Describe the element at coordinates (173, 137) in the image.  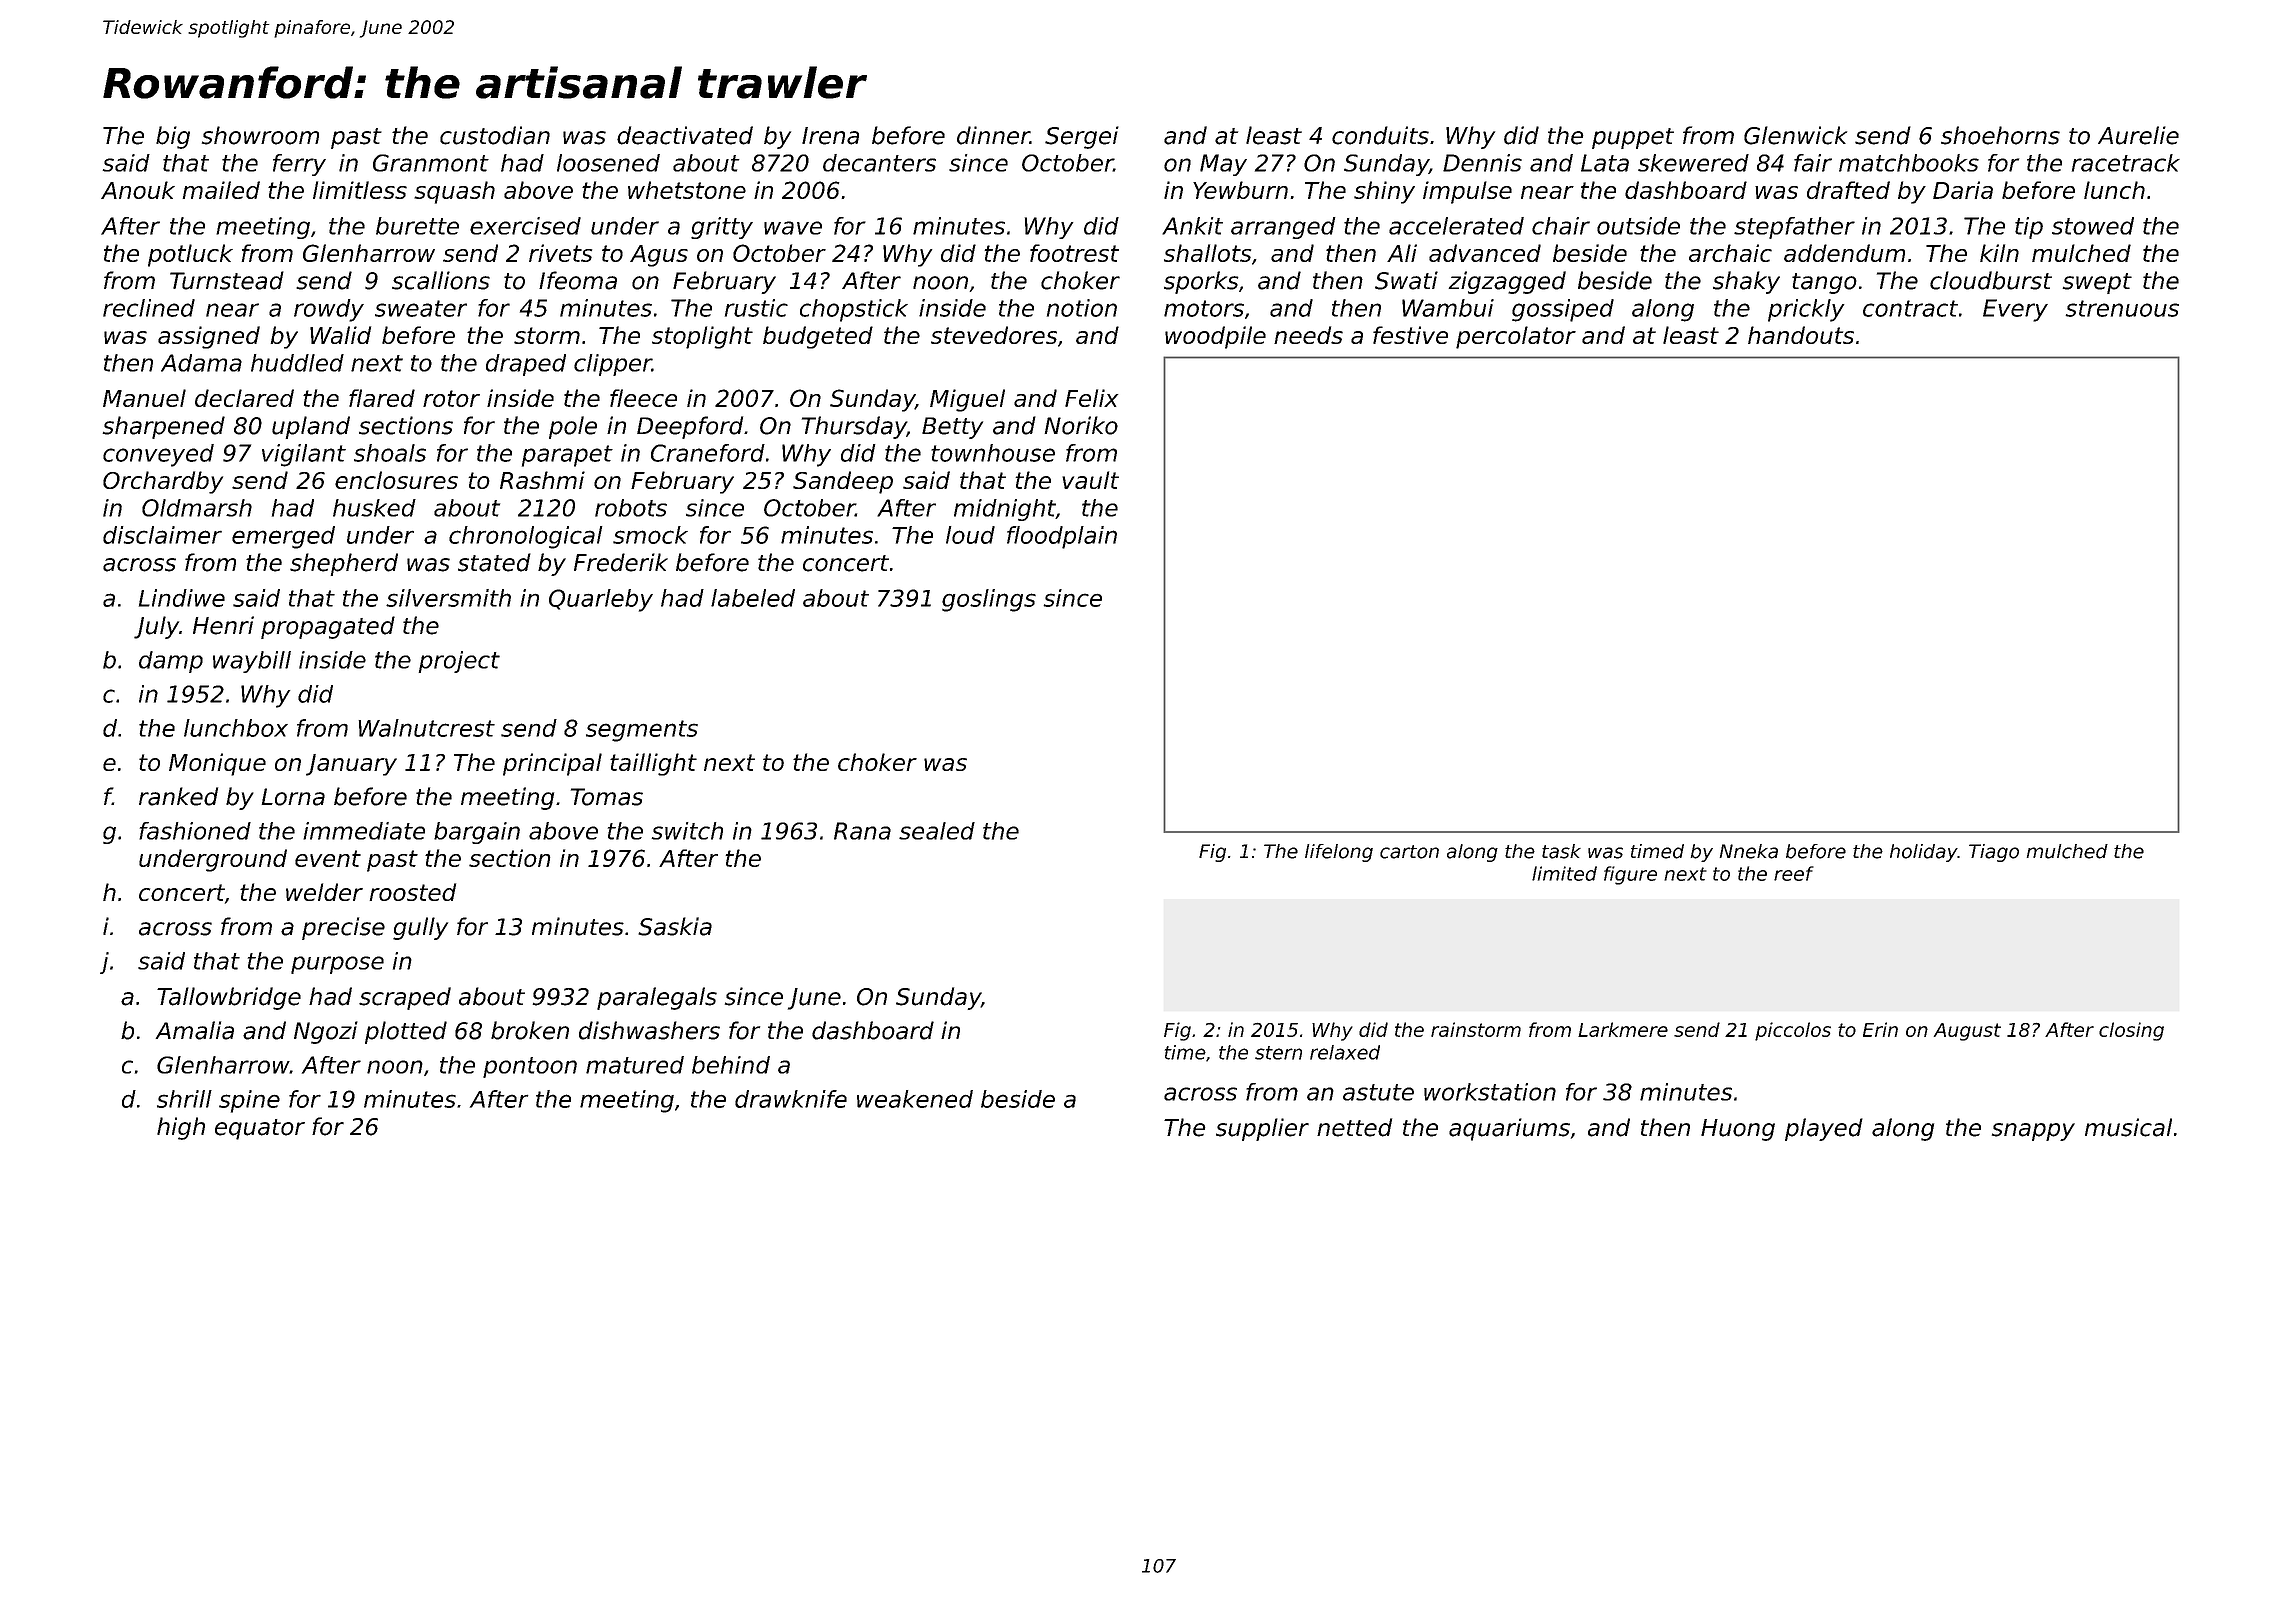
I see `big` at that location.
